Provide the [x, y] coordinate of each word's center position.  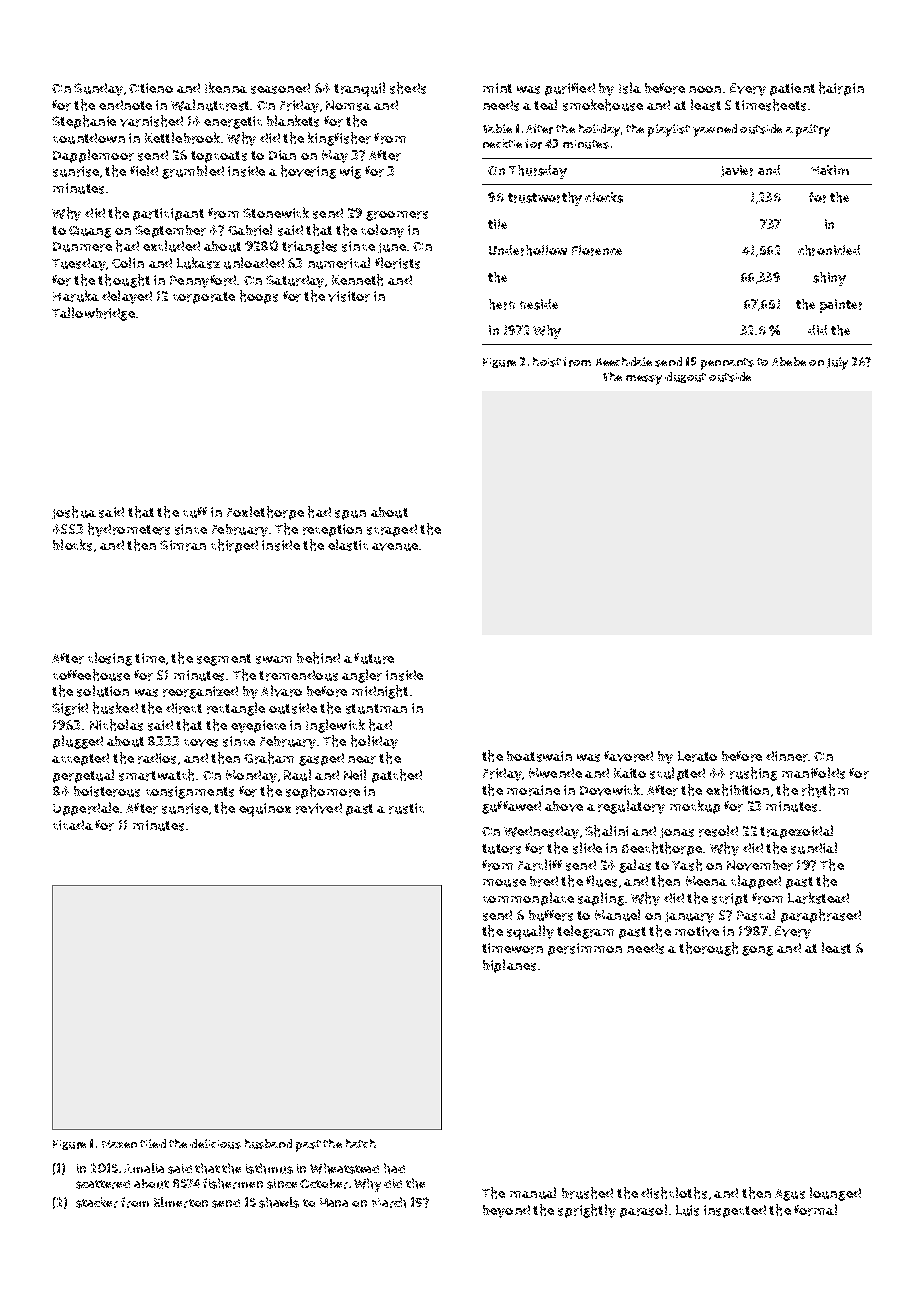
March [389, 1202]
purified [570, 89]
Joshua [74, 512]
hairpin [841, 89]
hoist [547, 362]
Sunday [98, 89]
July [837, 363]
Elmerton [181, 1202]
